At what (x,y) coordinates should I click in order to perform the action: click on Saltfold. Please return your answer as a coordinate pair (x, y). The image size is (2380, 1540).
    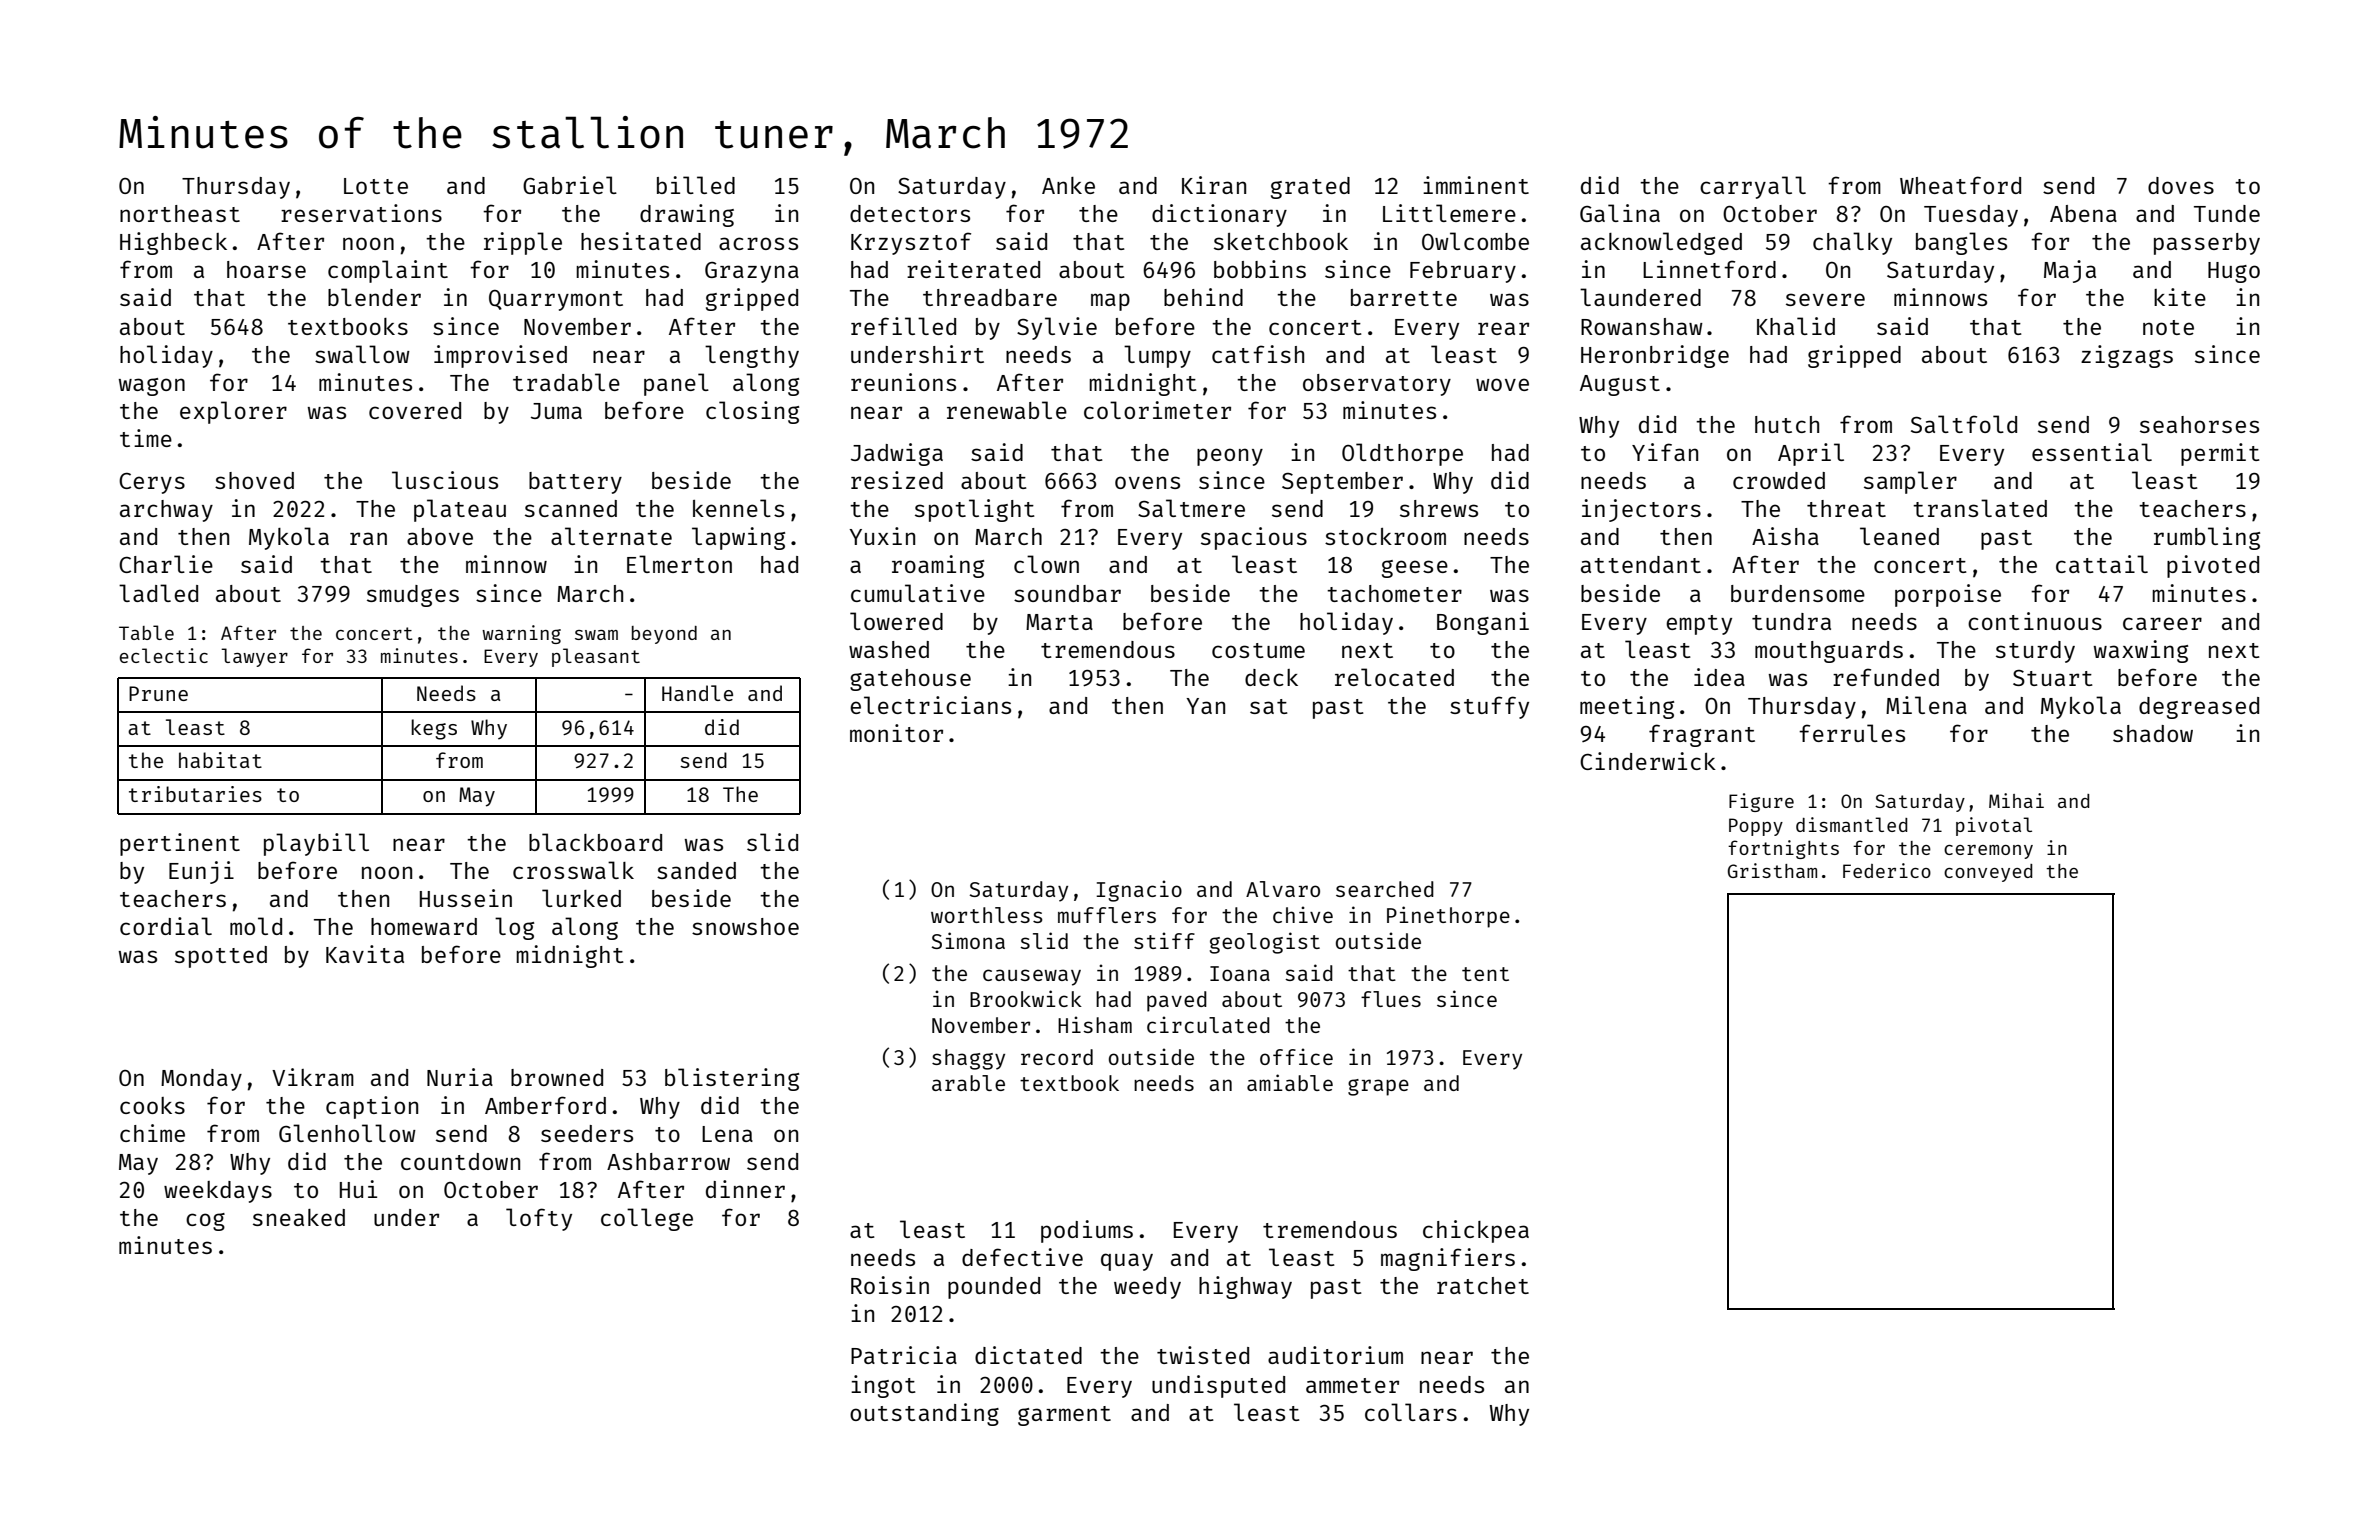
    Looking at the image, I should click on (1964, 424).
